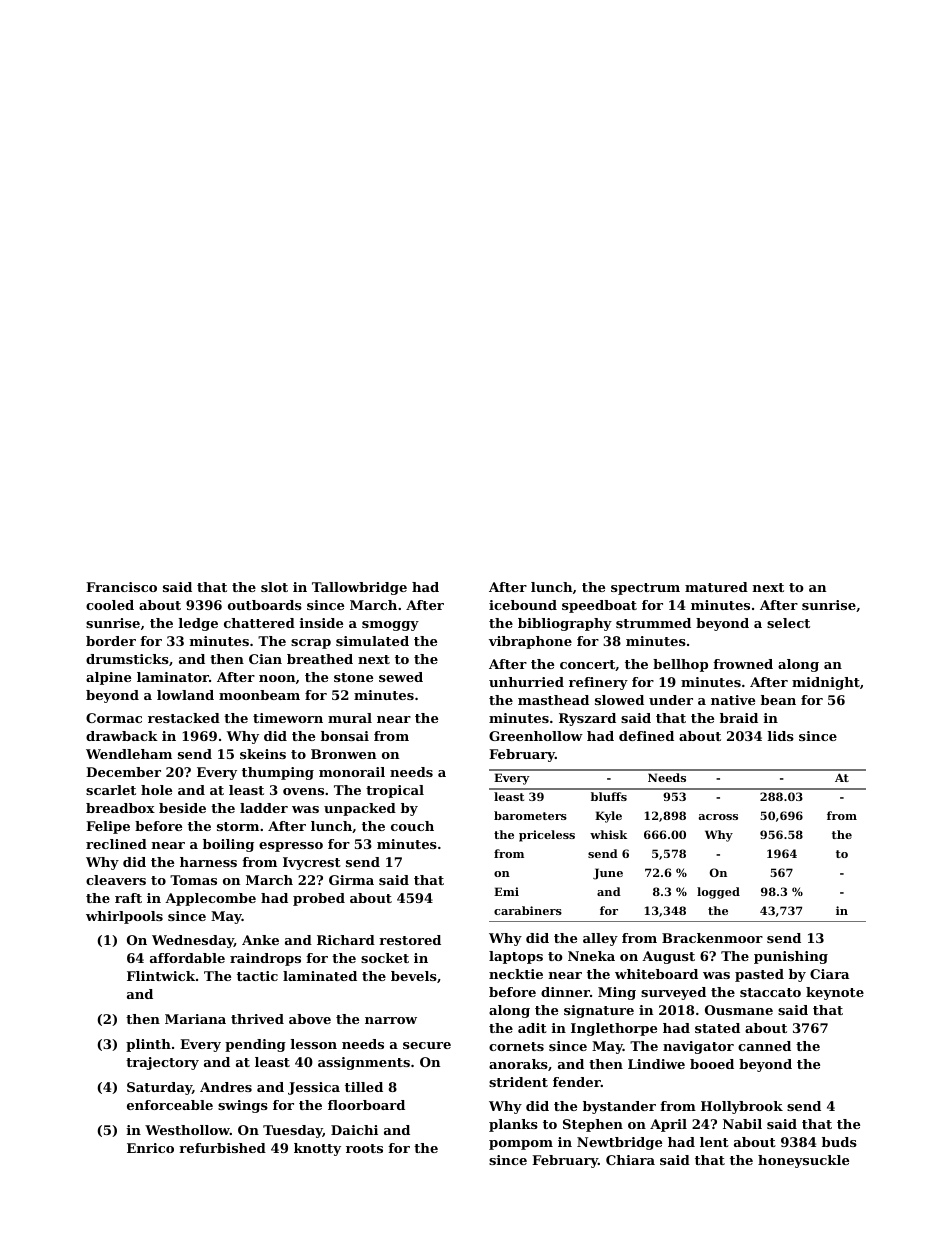  I want to click on Enrico, so click(150, 1148).
